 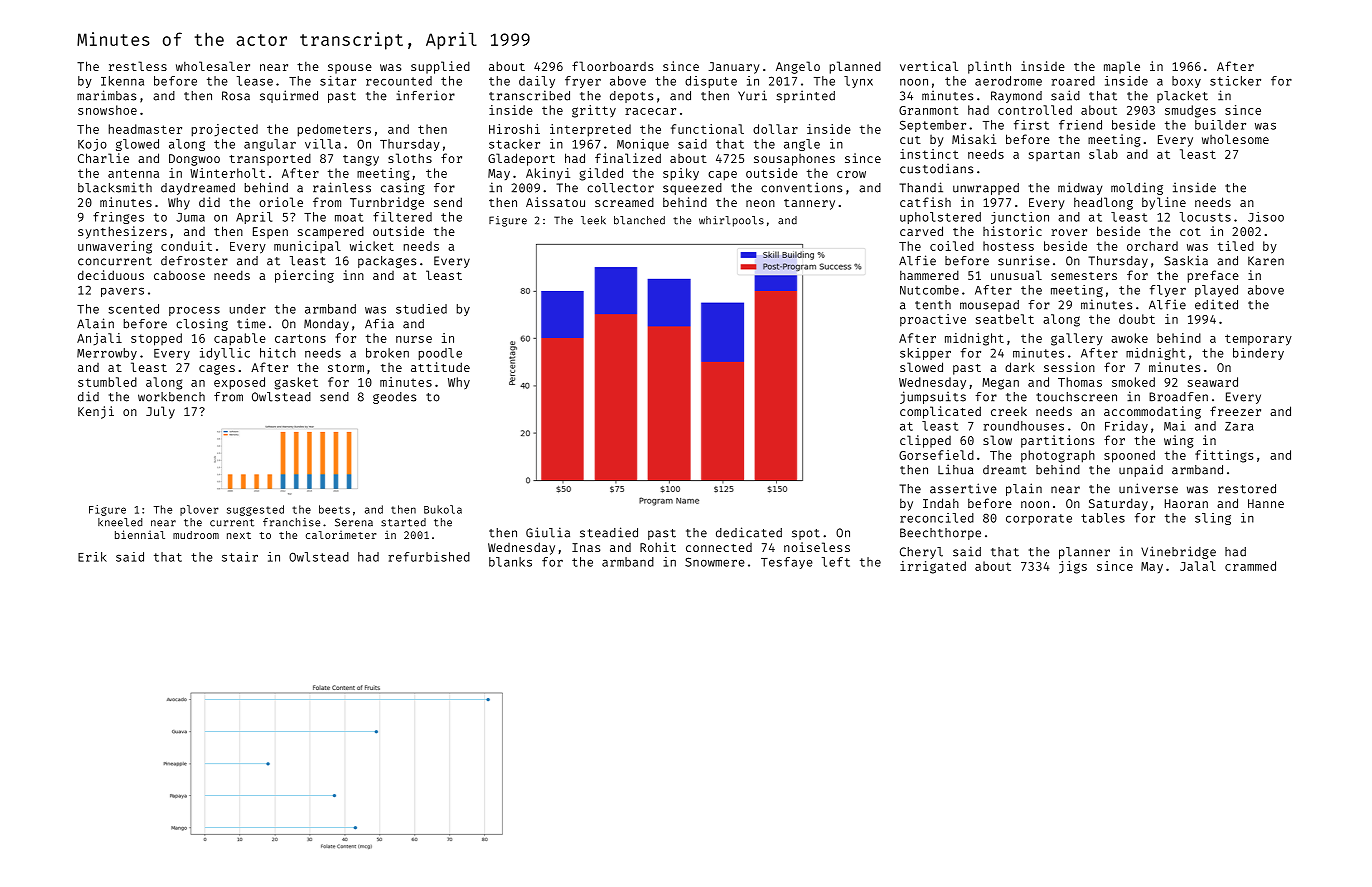 I want to click on stair, so click(x=240, y=557).
